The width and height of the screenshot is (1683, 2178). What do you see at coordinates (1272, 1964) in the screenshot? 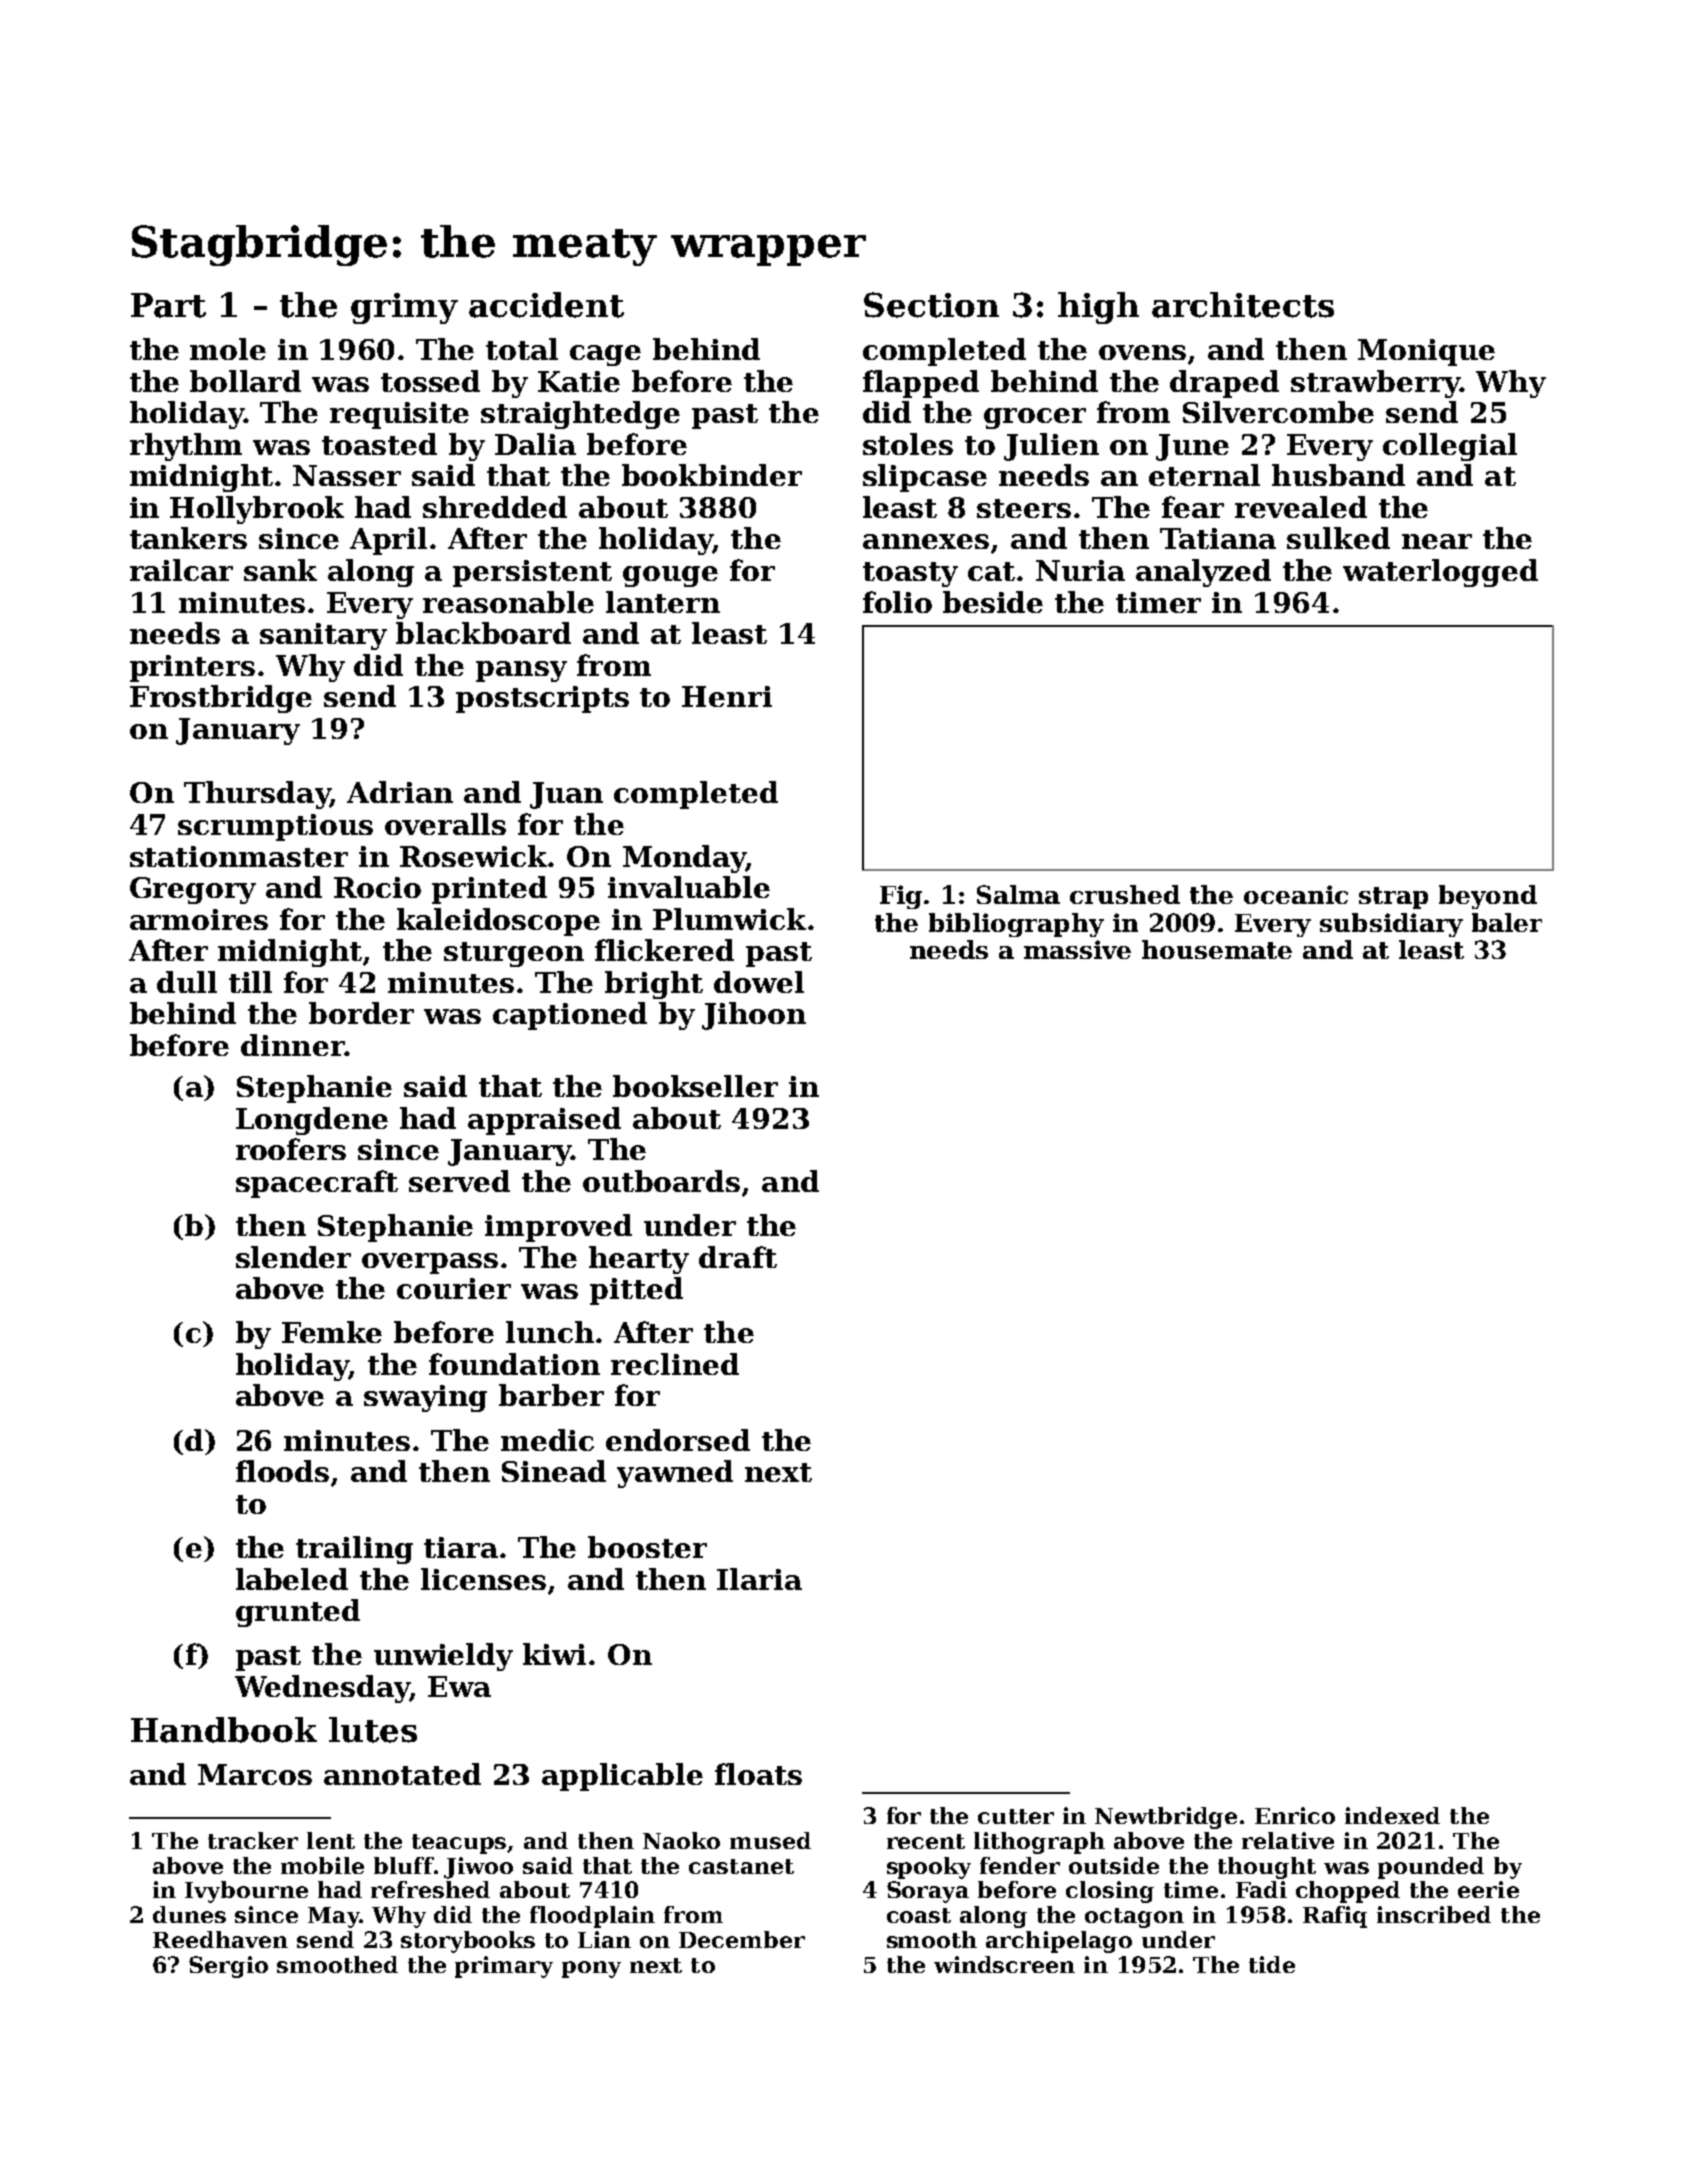
I see `tide` at bounding box center [1272, 1964].
